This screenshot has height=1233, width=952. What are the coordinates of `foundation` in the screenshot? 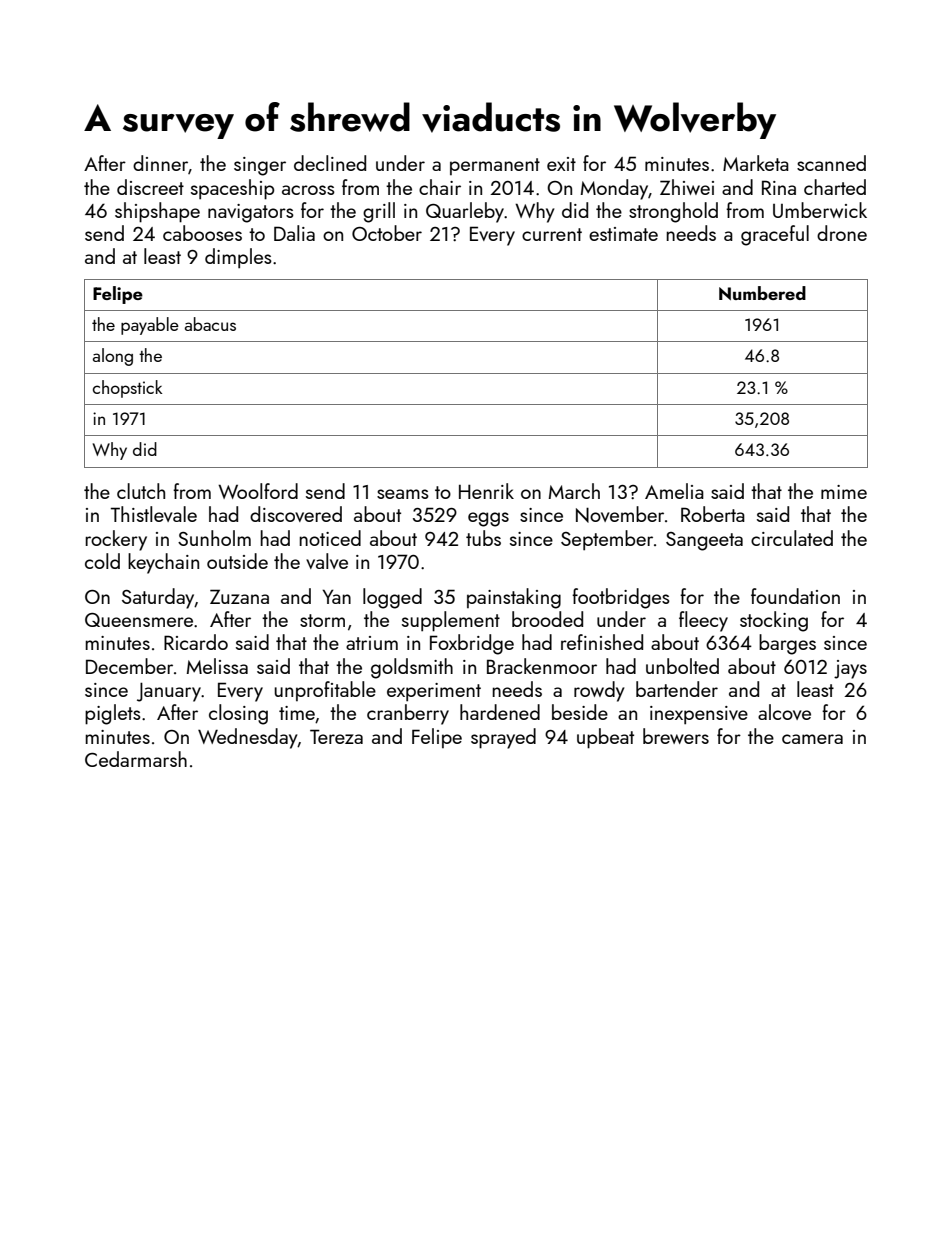 It's located at (795, 596).
